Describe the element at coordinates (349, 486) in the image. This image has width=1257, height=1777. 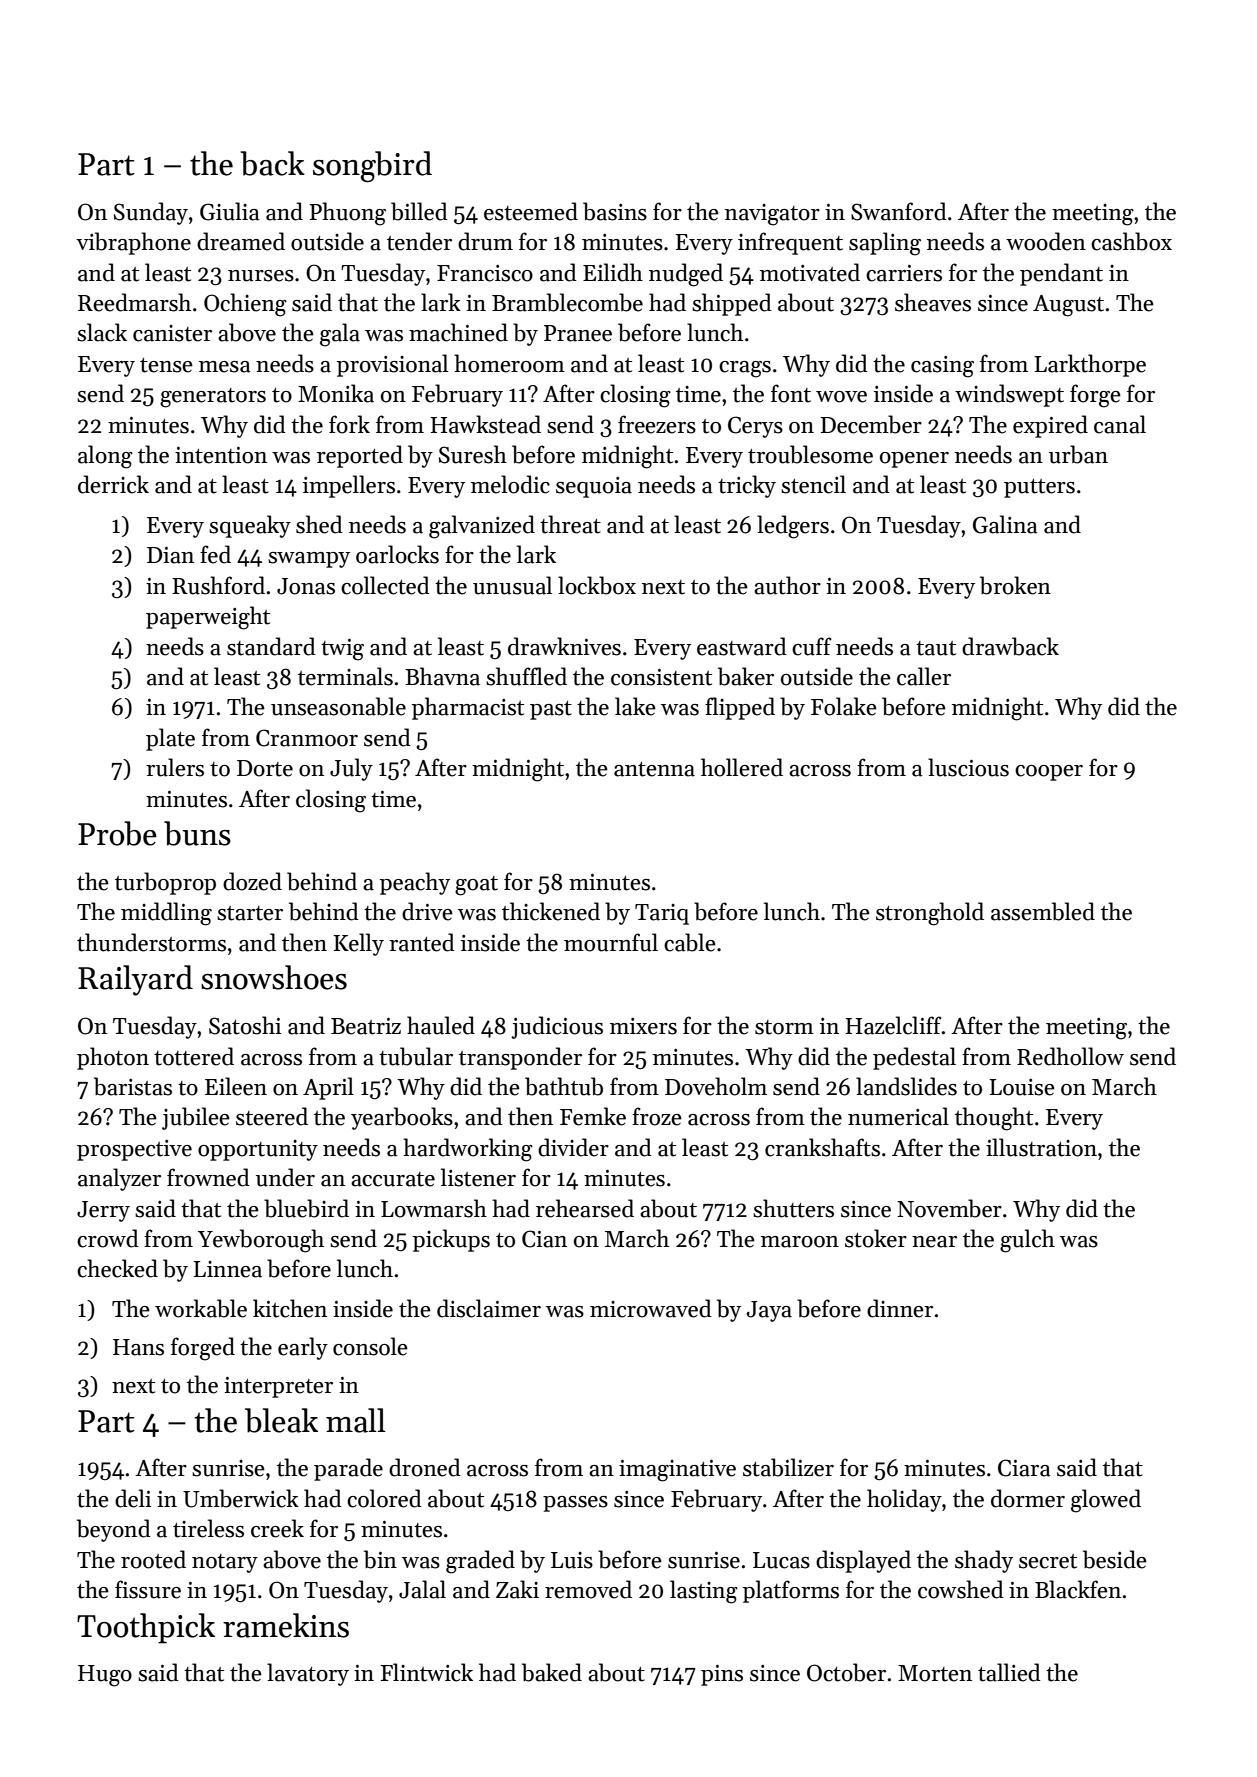
I see `impellers` at that location.
